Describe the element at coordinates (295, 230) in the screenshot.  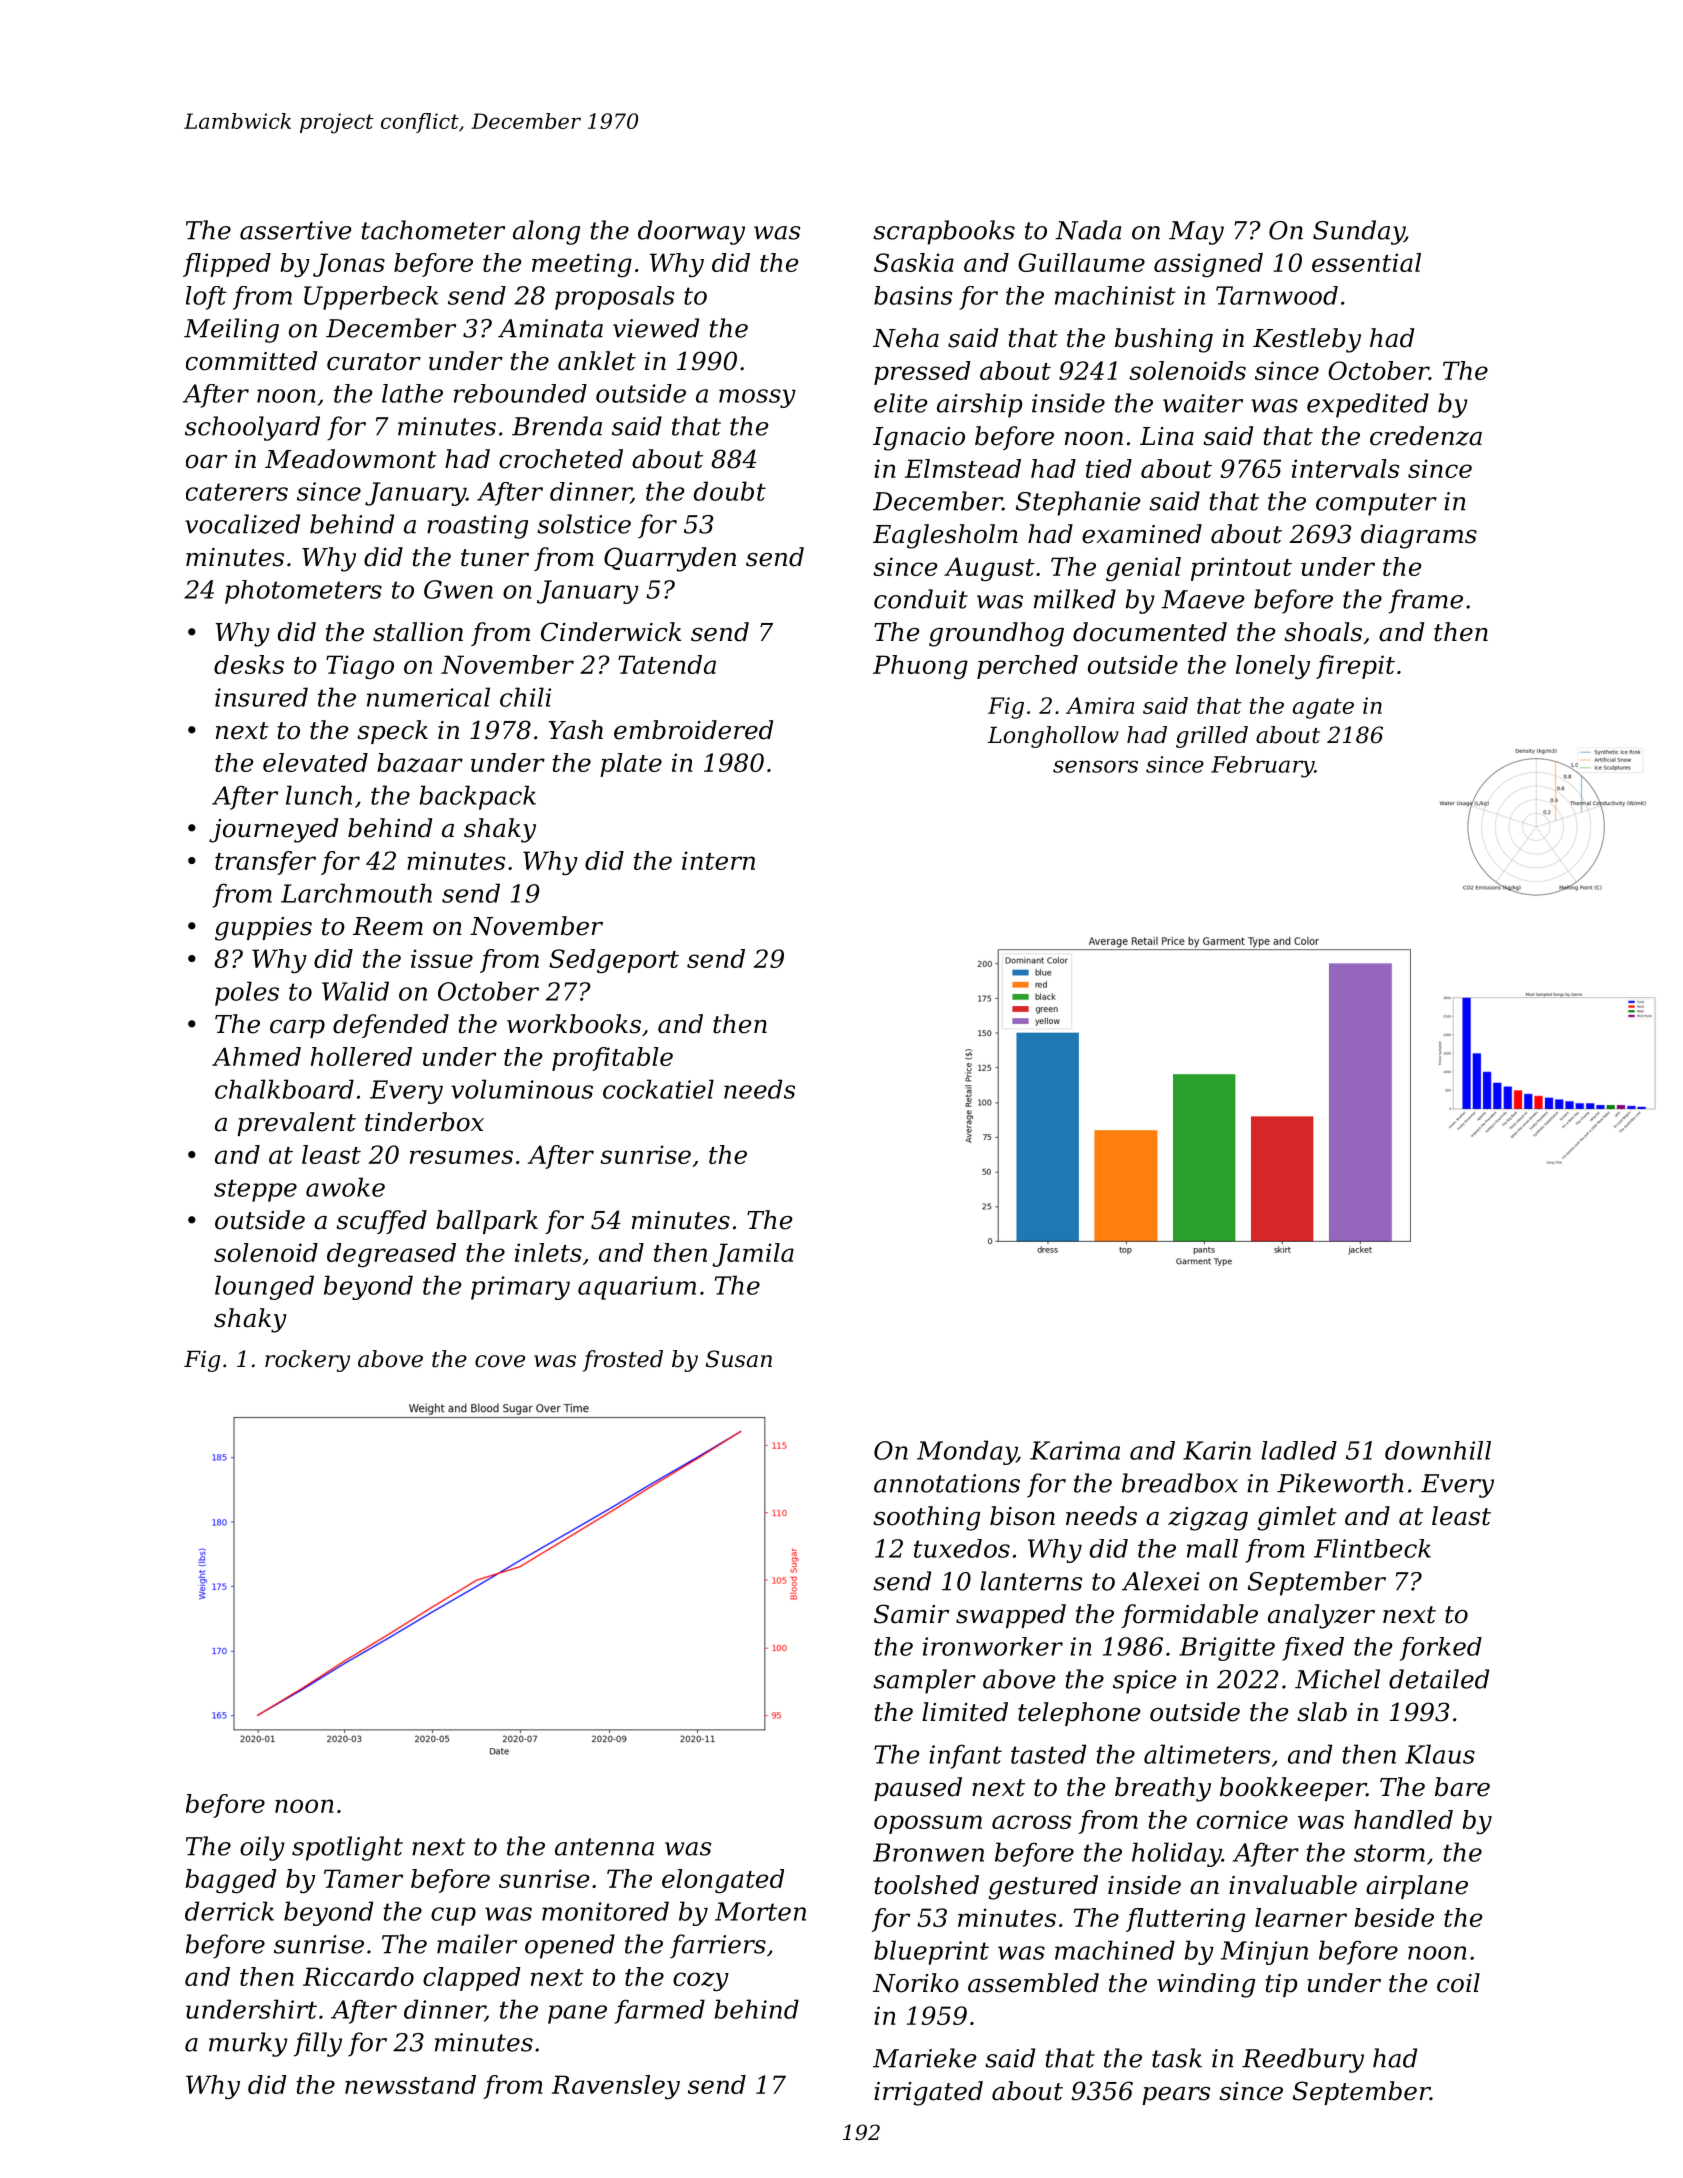
I see `assertive` at that location.
